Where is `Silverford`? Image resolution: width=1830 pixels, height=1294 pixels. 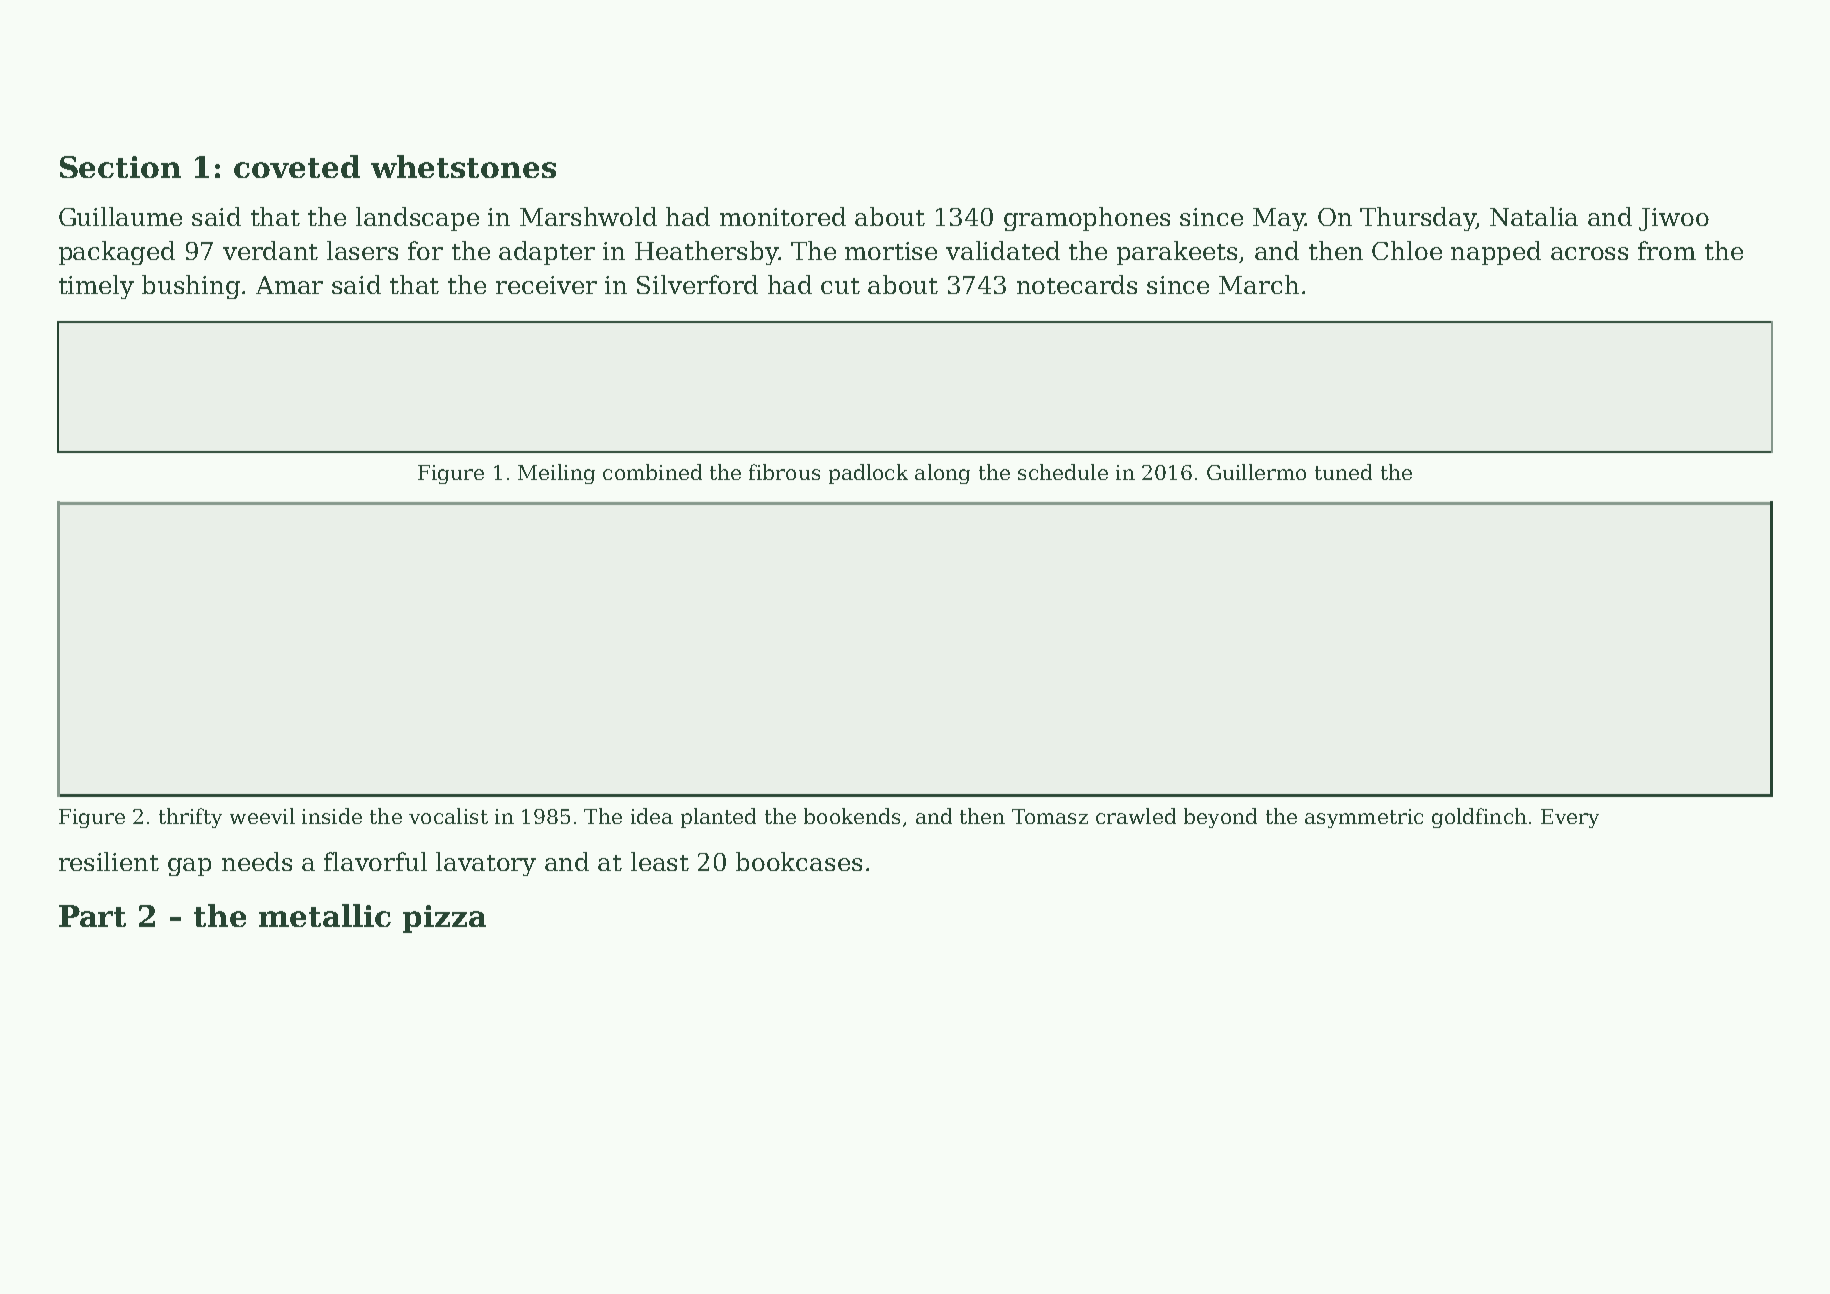 Silverford is located at coordinates (697, 284).
